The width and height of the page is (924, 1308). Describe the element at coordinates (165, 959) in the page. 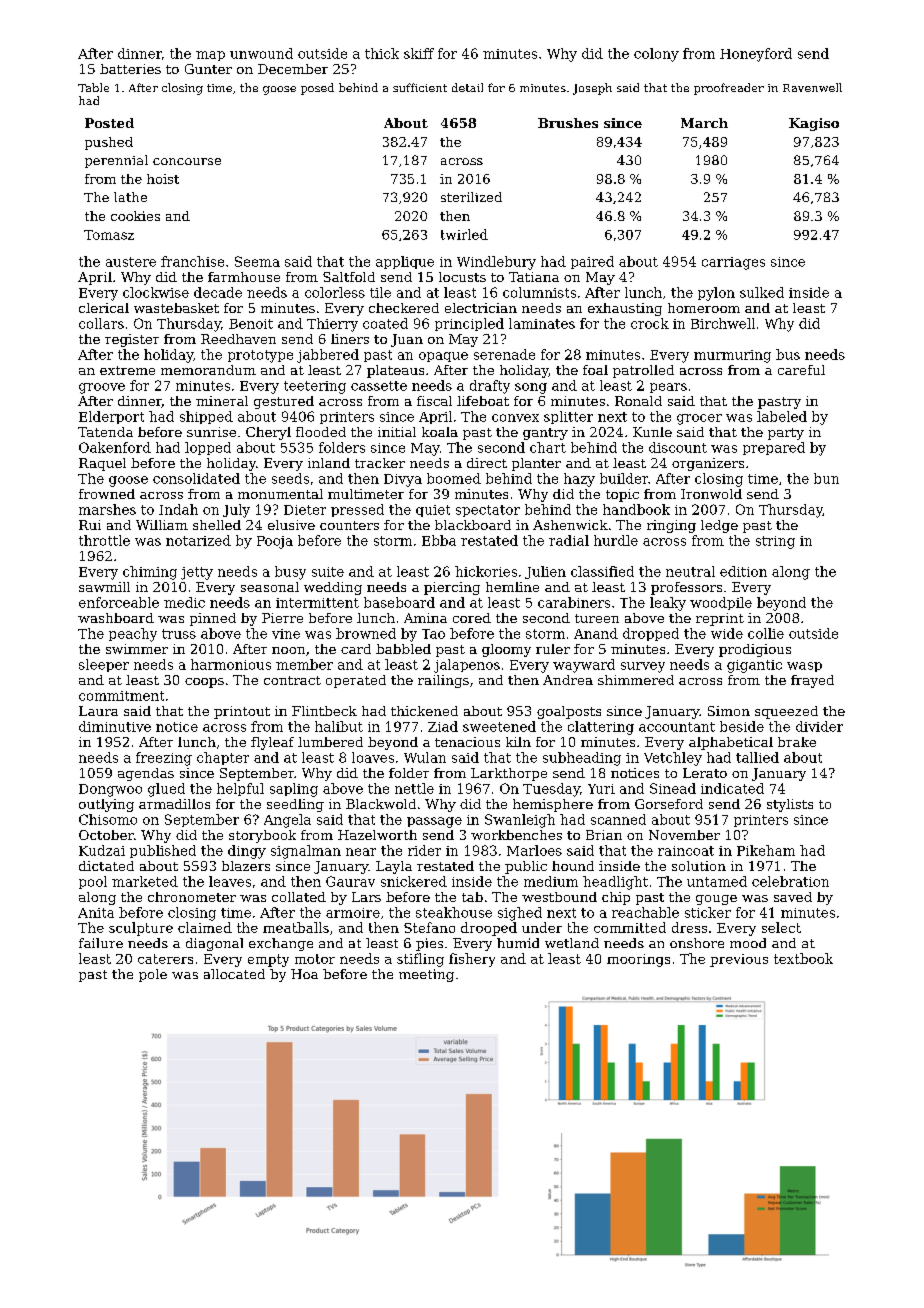

I see `caterers` at that location.
